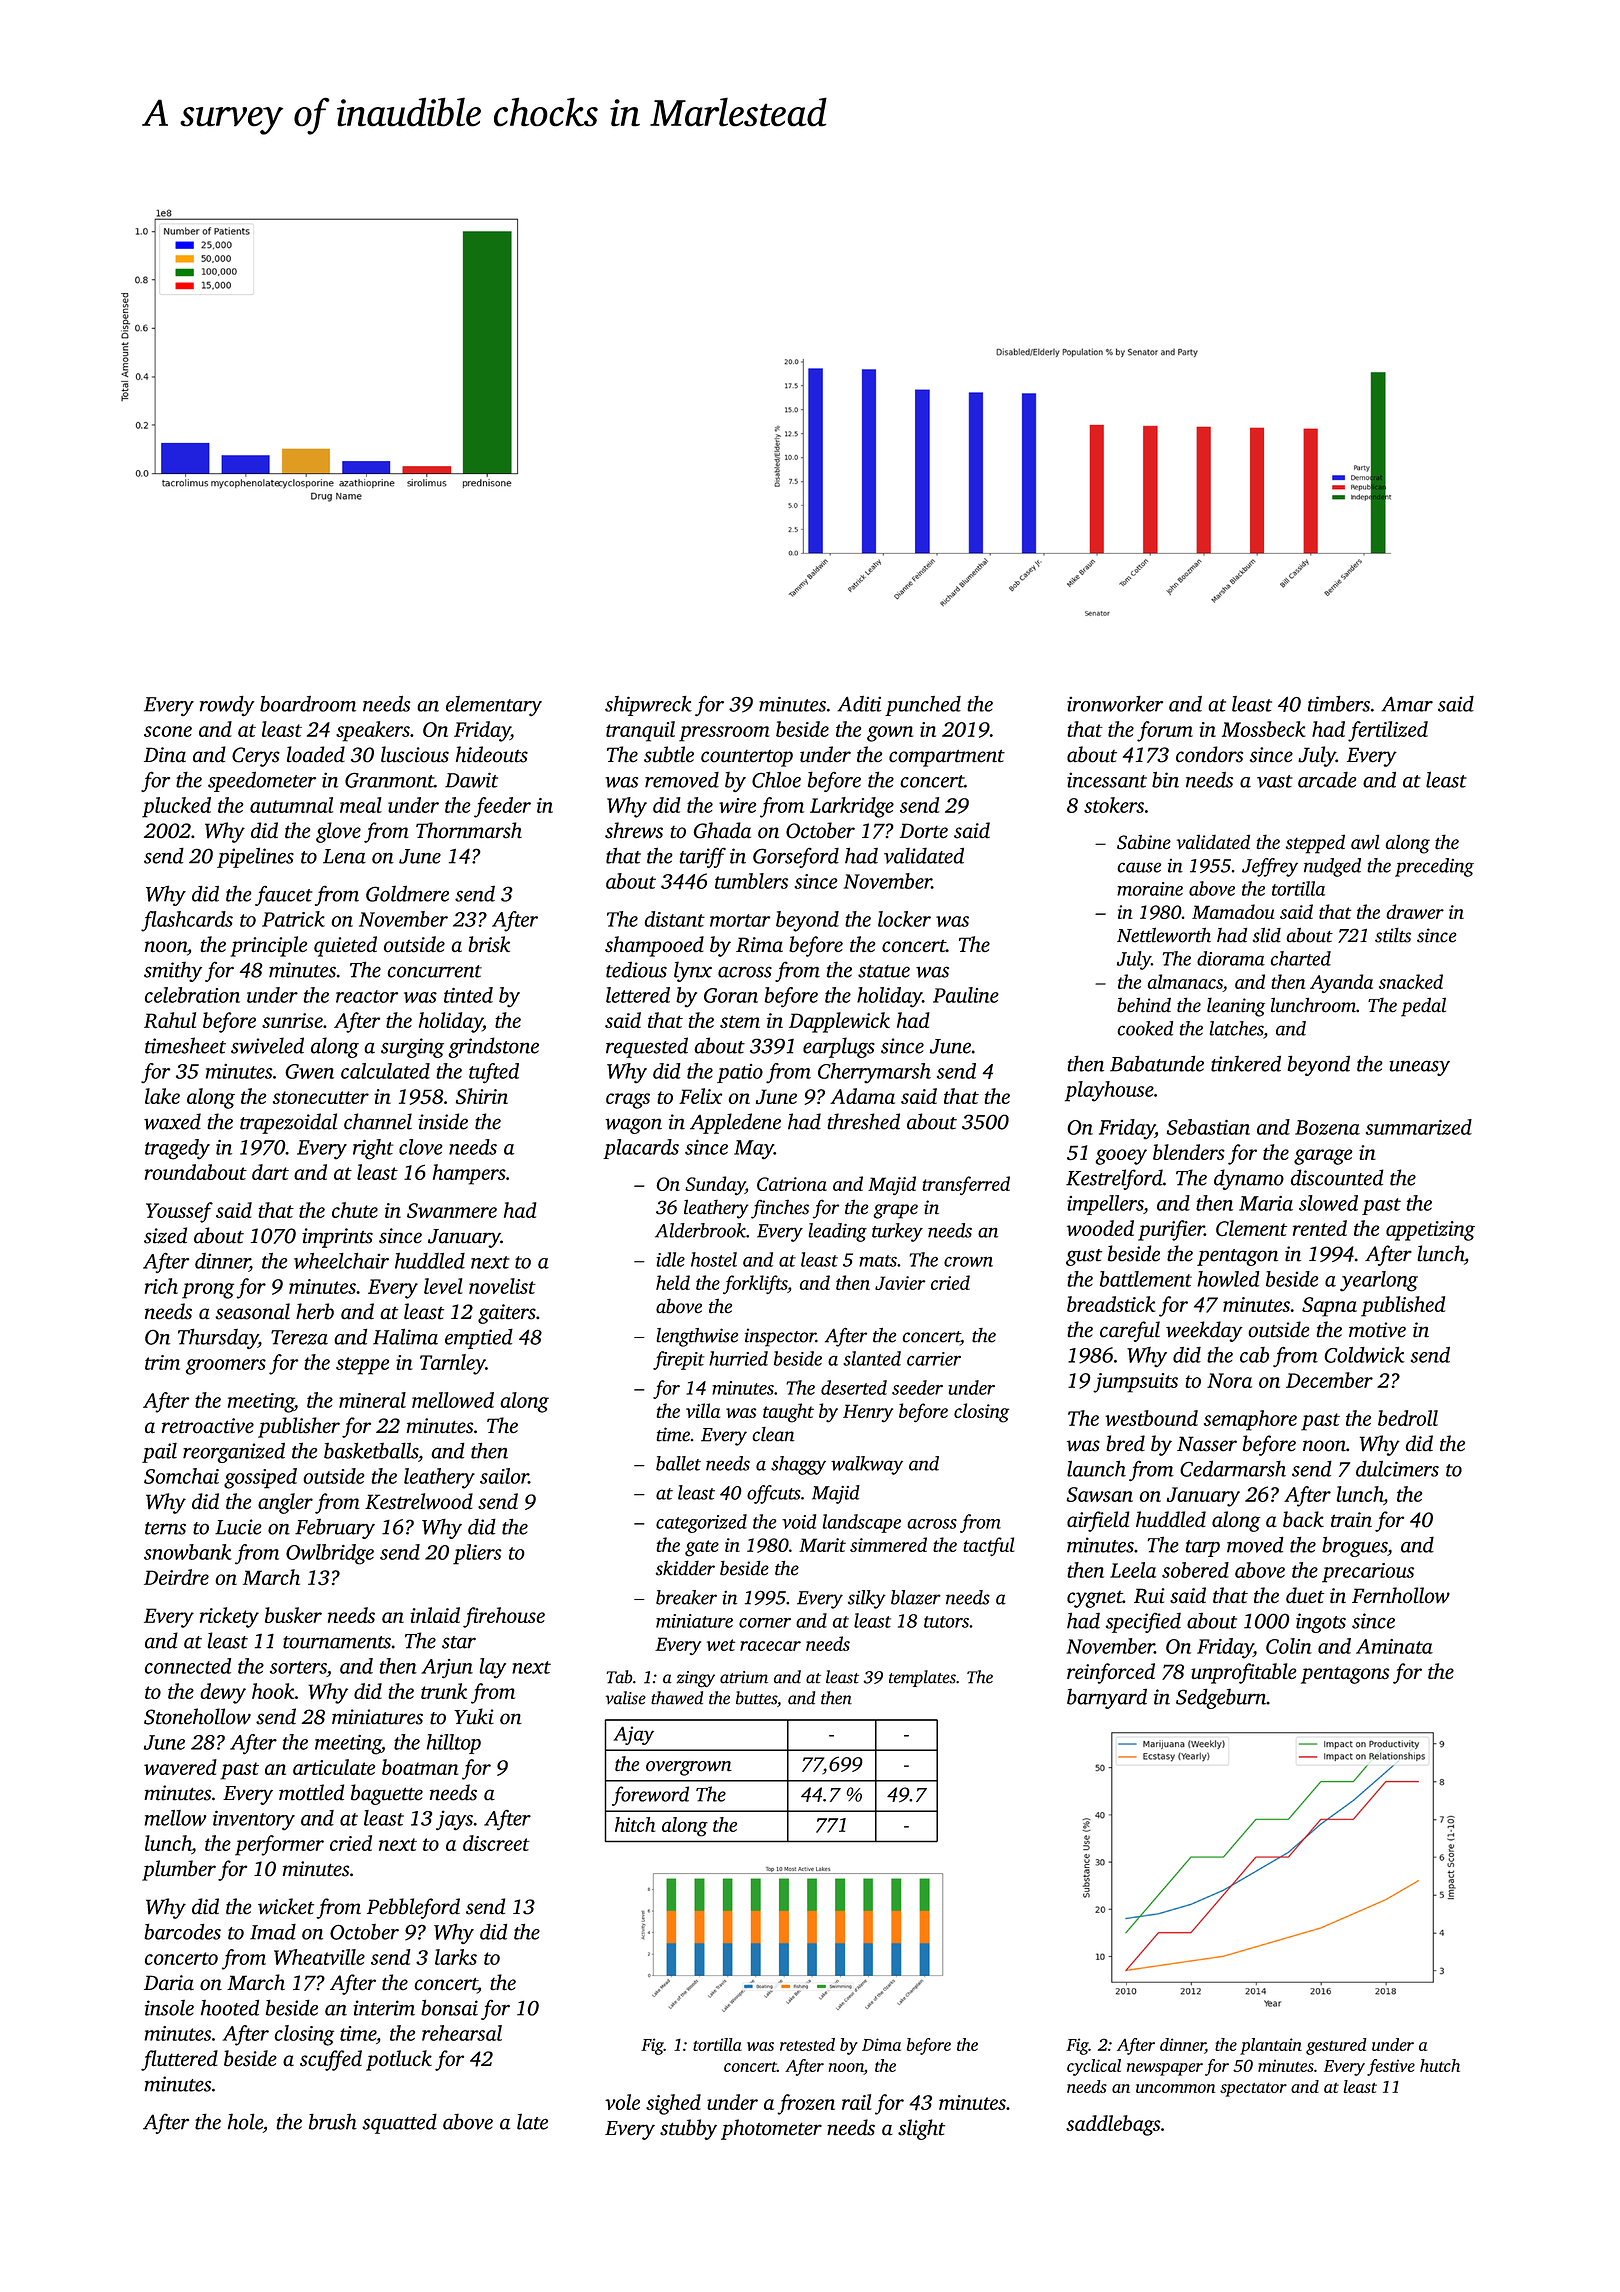 The height and width of the screenshot is (2292, 1620). I want to click on categorized, so click(701, 1523).
